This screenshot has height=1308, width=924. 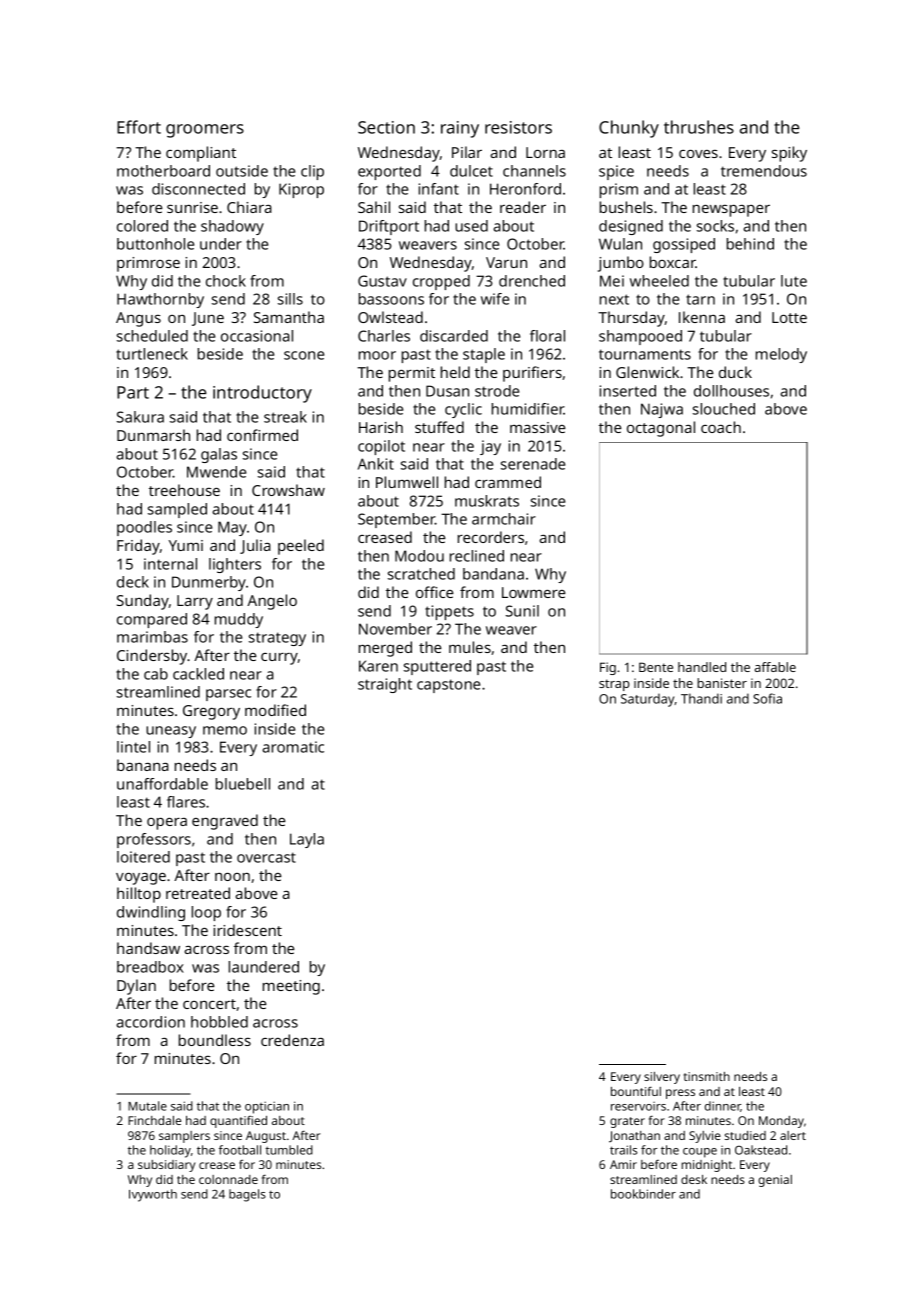 I want to click on mules, so click(x=470, y=647).
